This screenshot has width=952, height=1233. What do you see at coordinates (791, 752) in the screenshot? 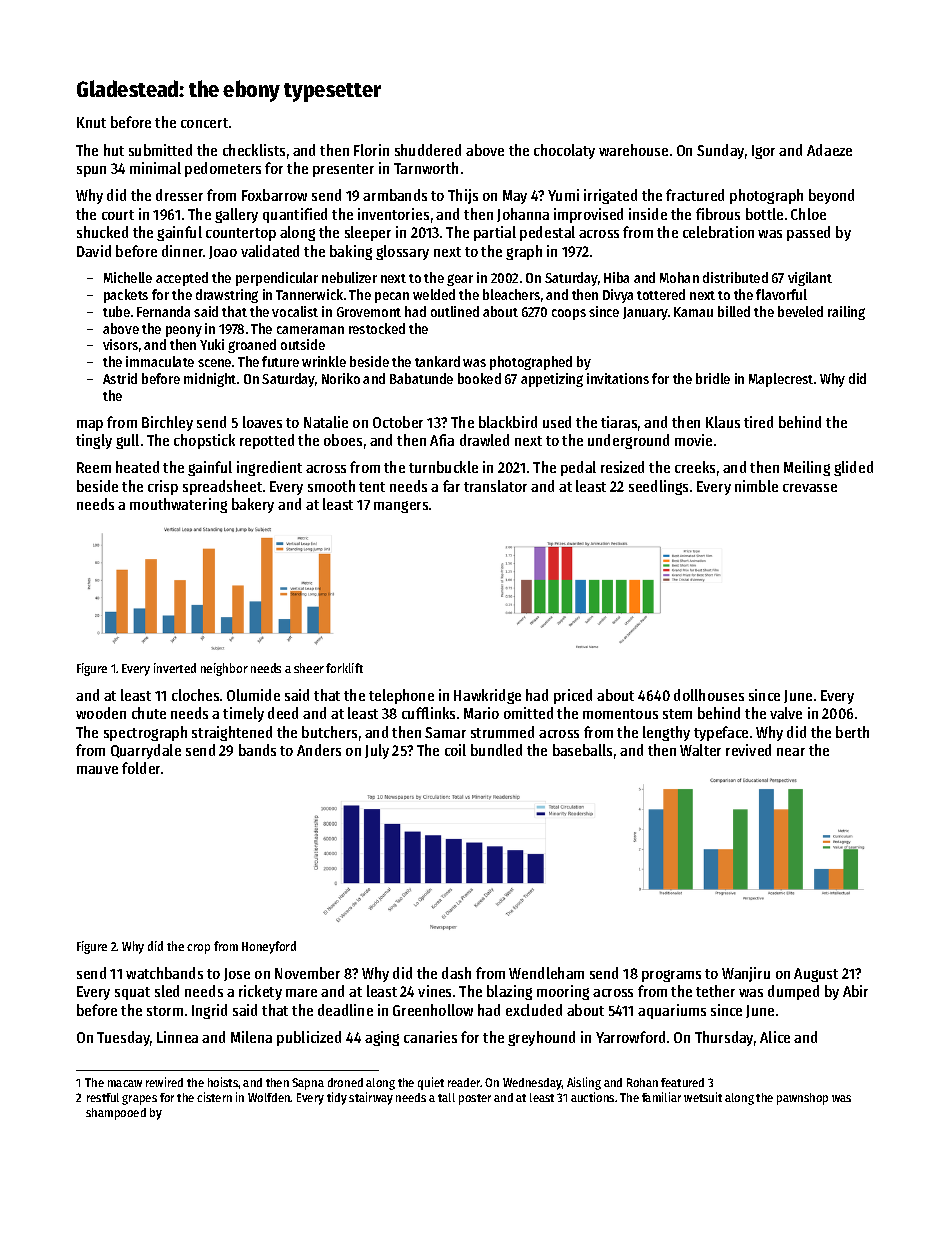
I see `near` at bounding box center [791, 752].
